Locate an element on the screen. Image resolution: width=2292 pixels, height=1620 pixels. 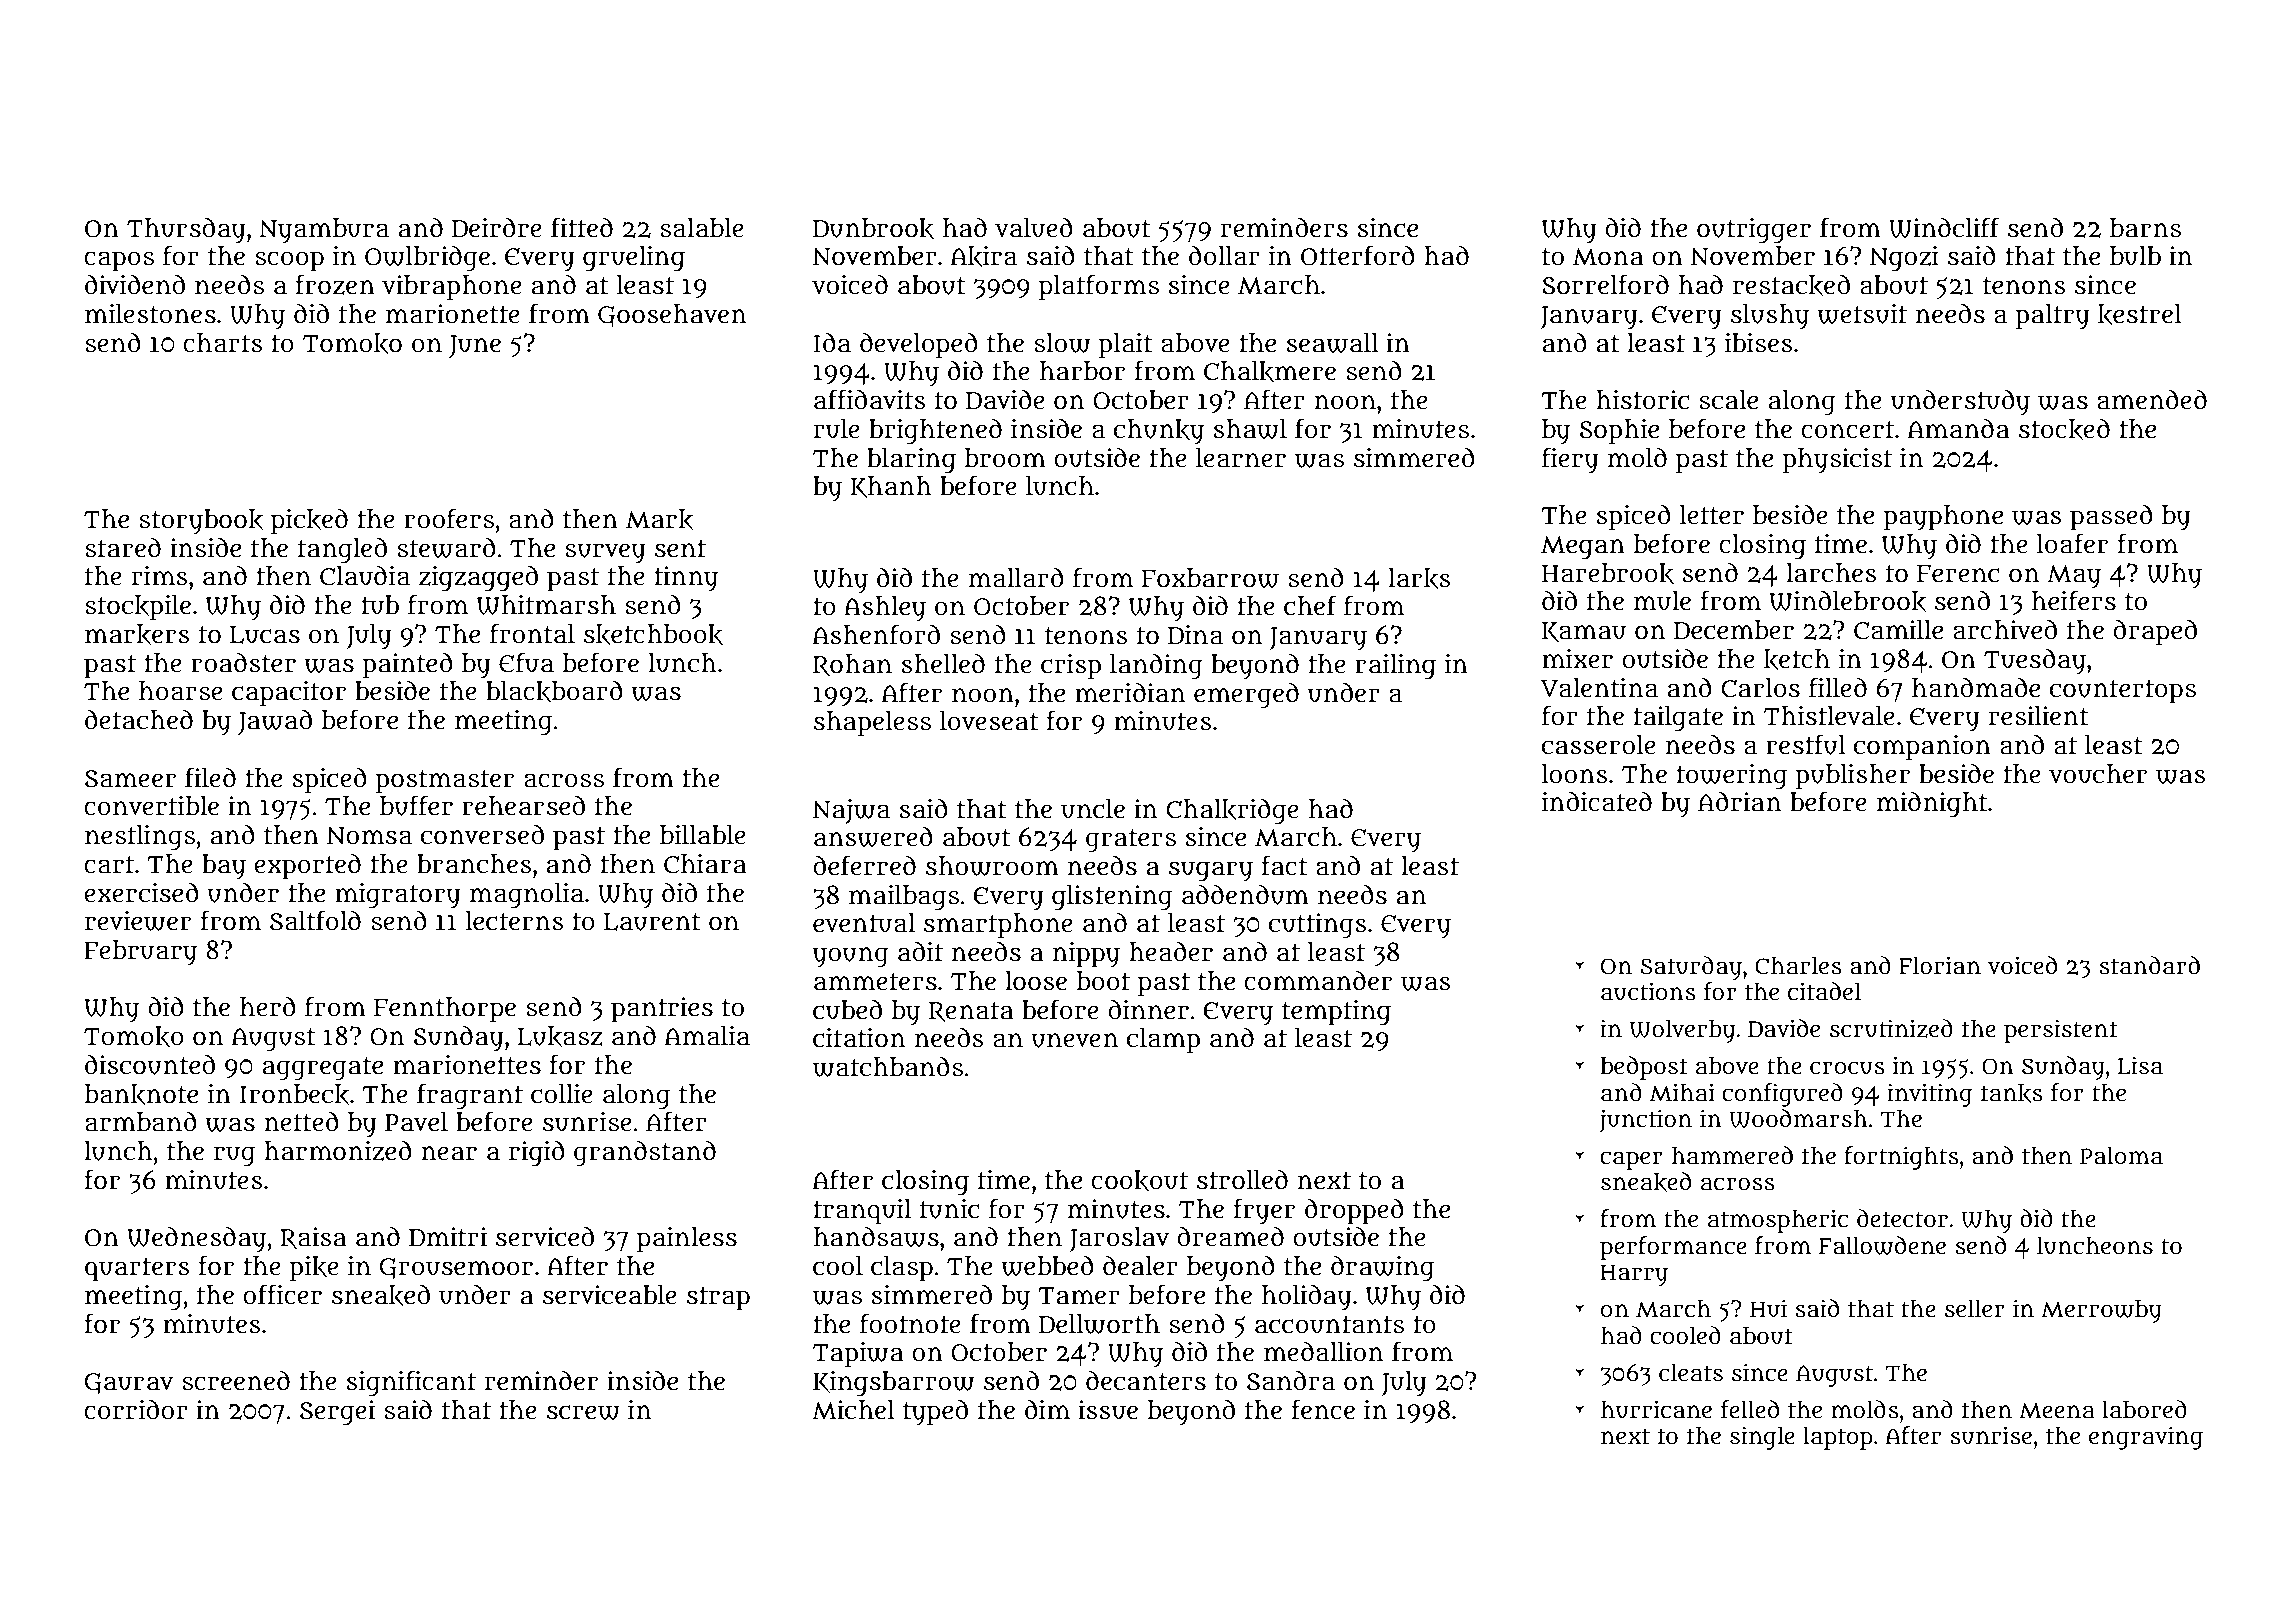
voucher is located at coordinates (2098, 774).
